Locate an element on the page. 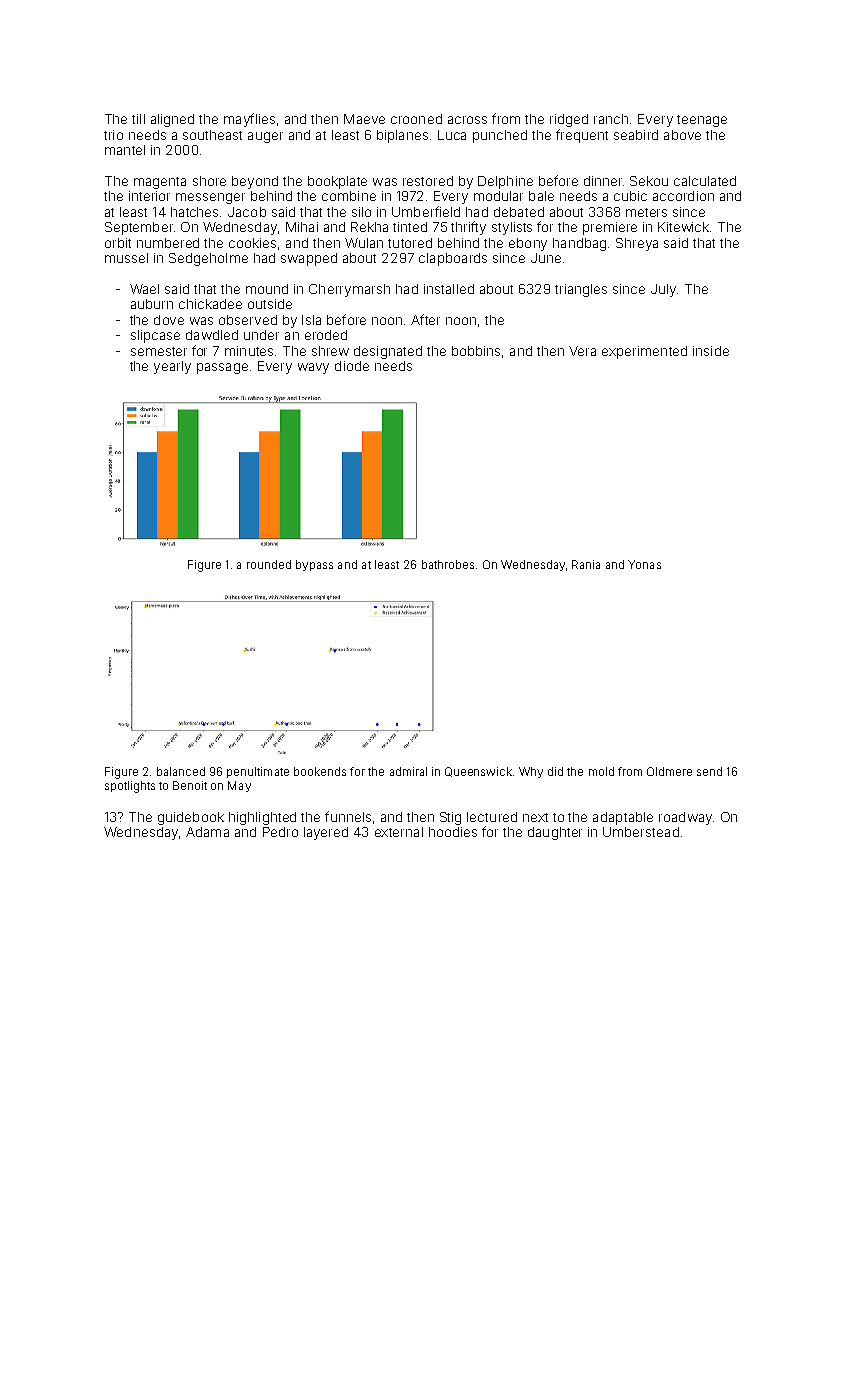  beyond is located at coordinates (255, 182).
